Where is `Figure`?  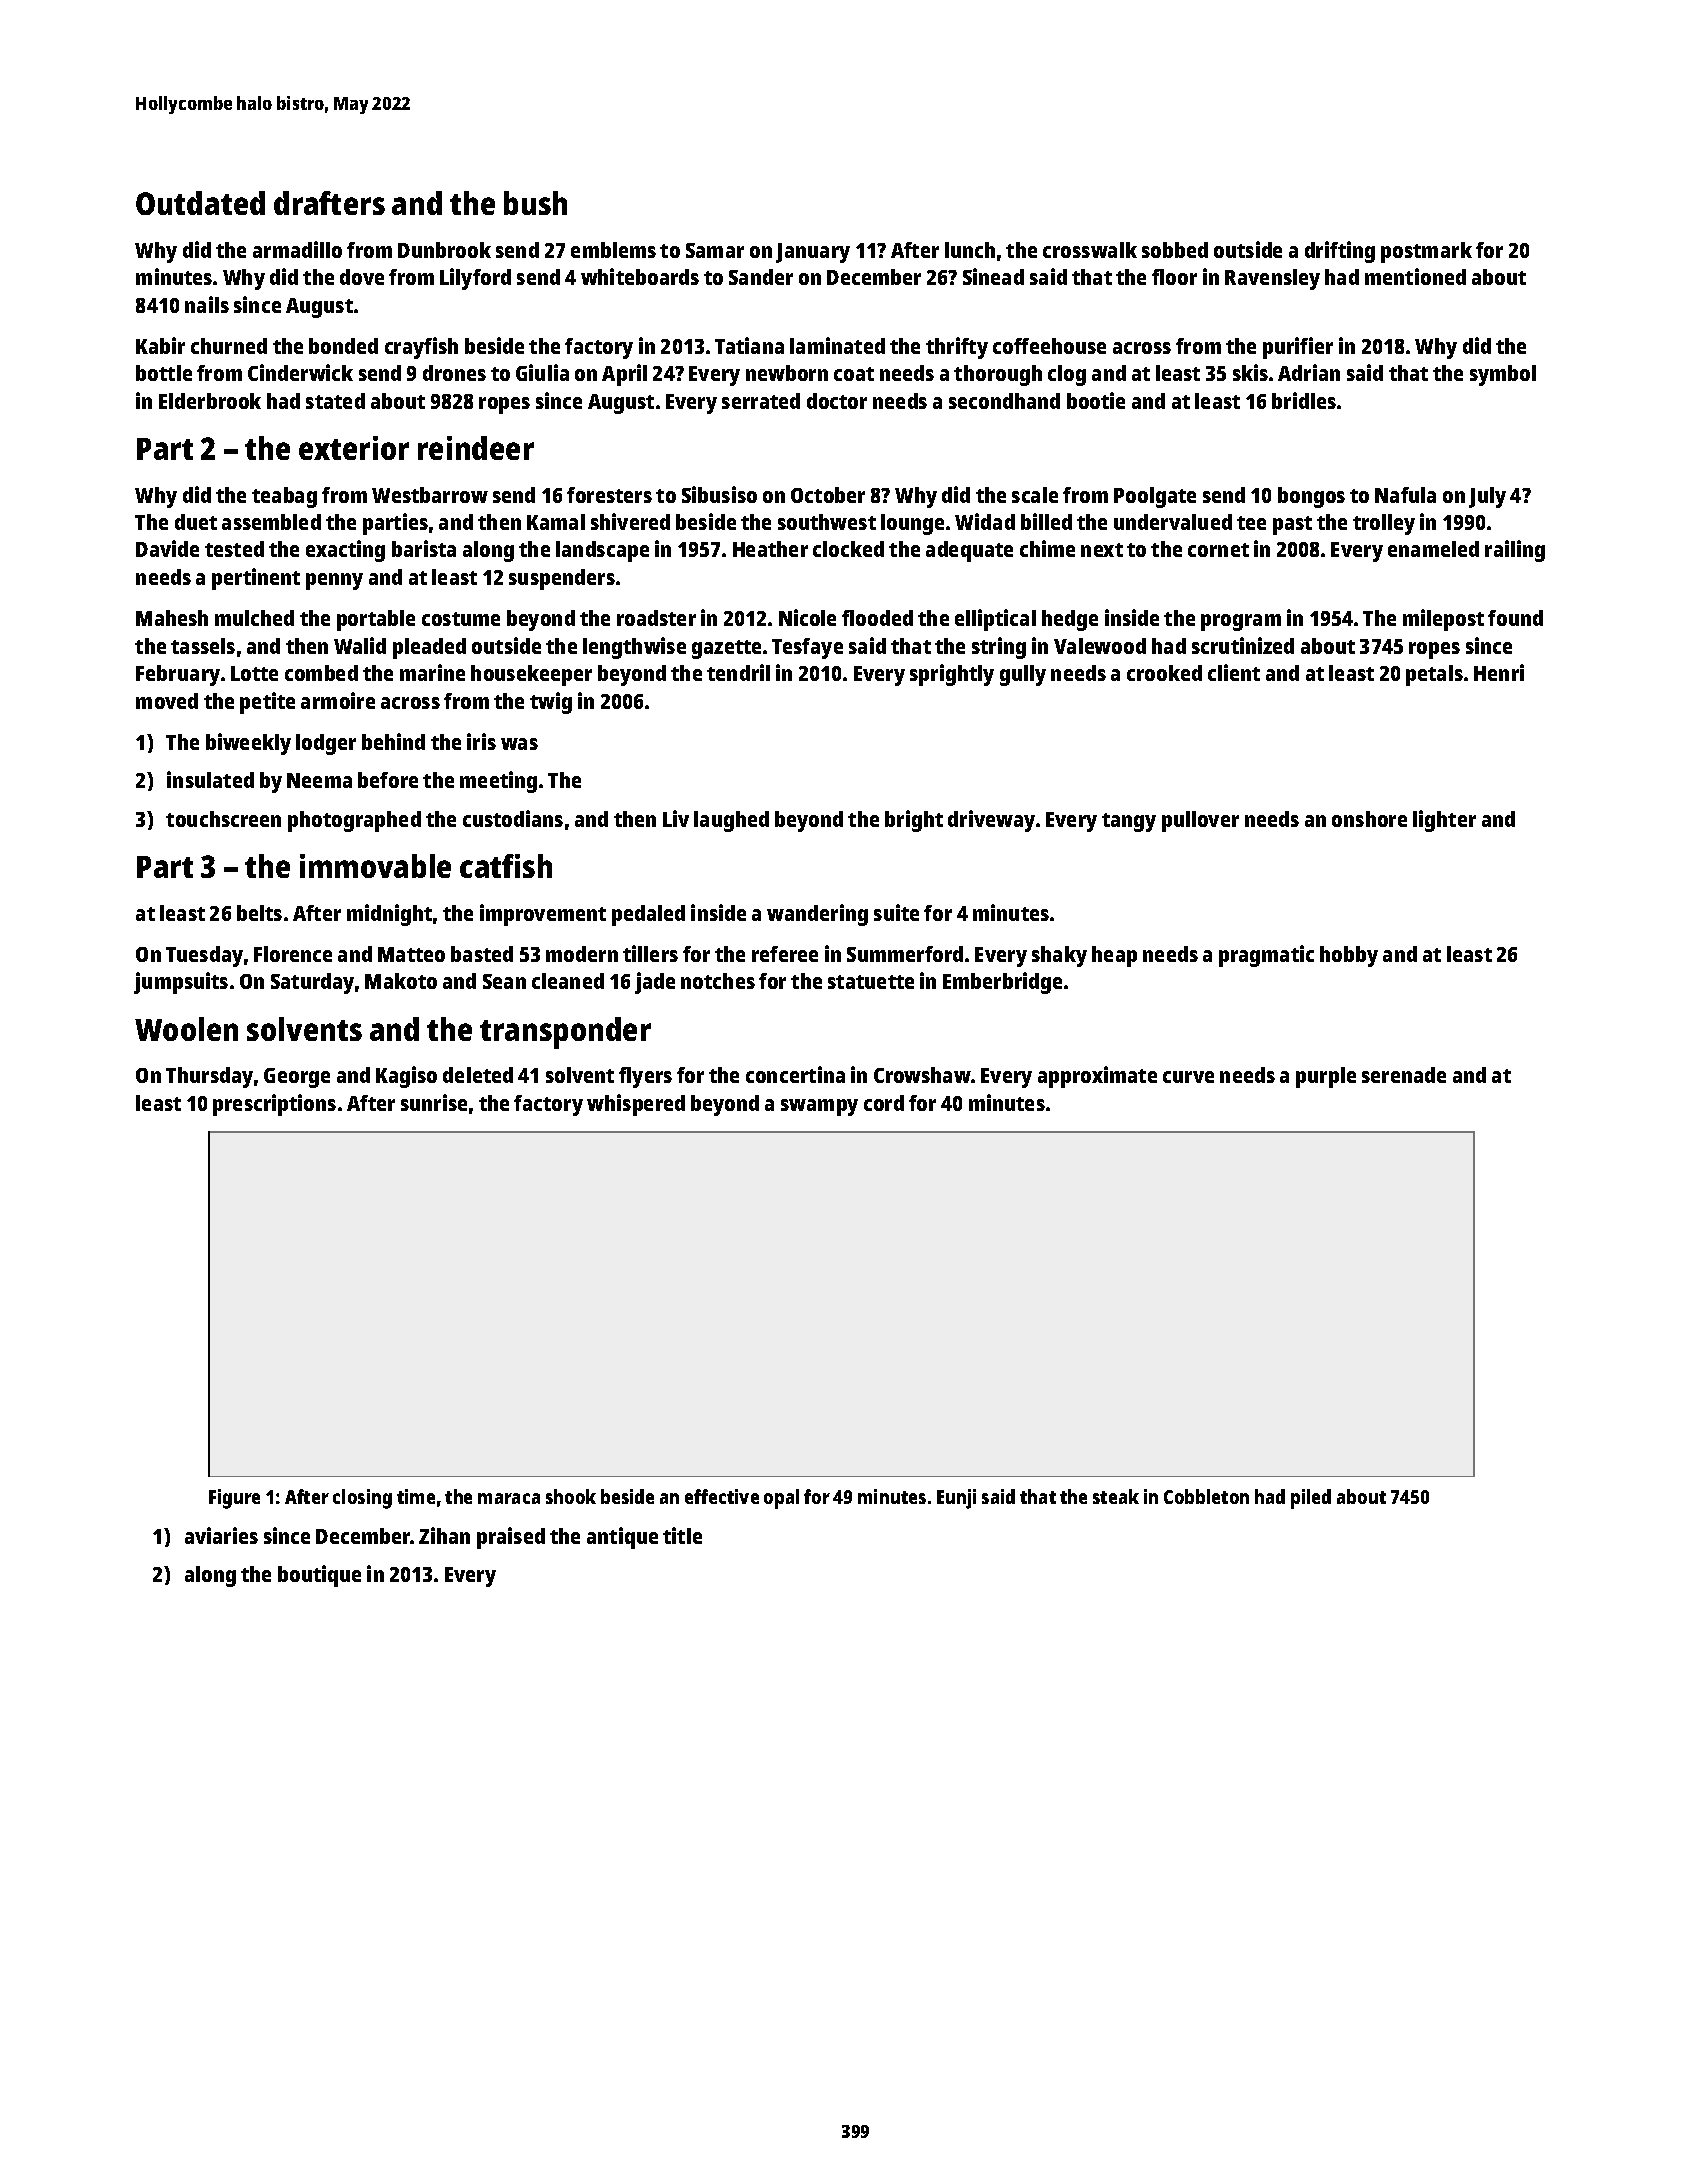
Figure is located at coordinates (234, 1499).
